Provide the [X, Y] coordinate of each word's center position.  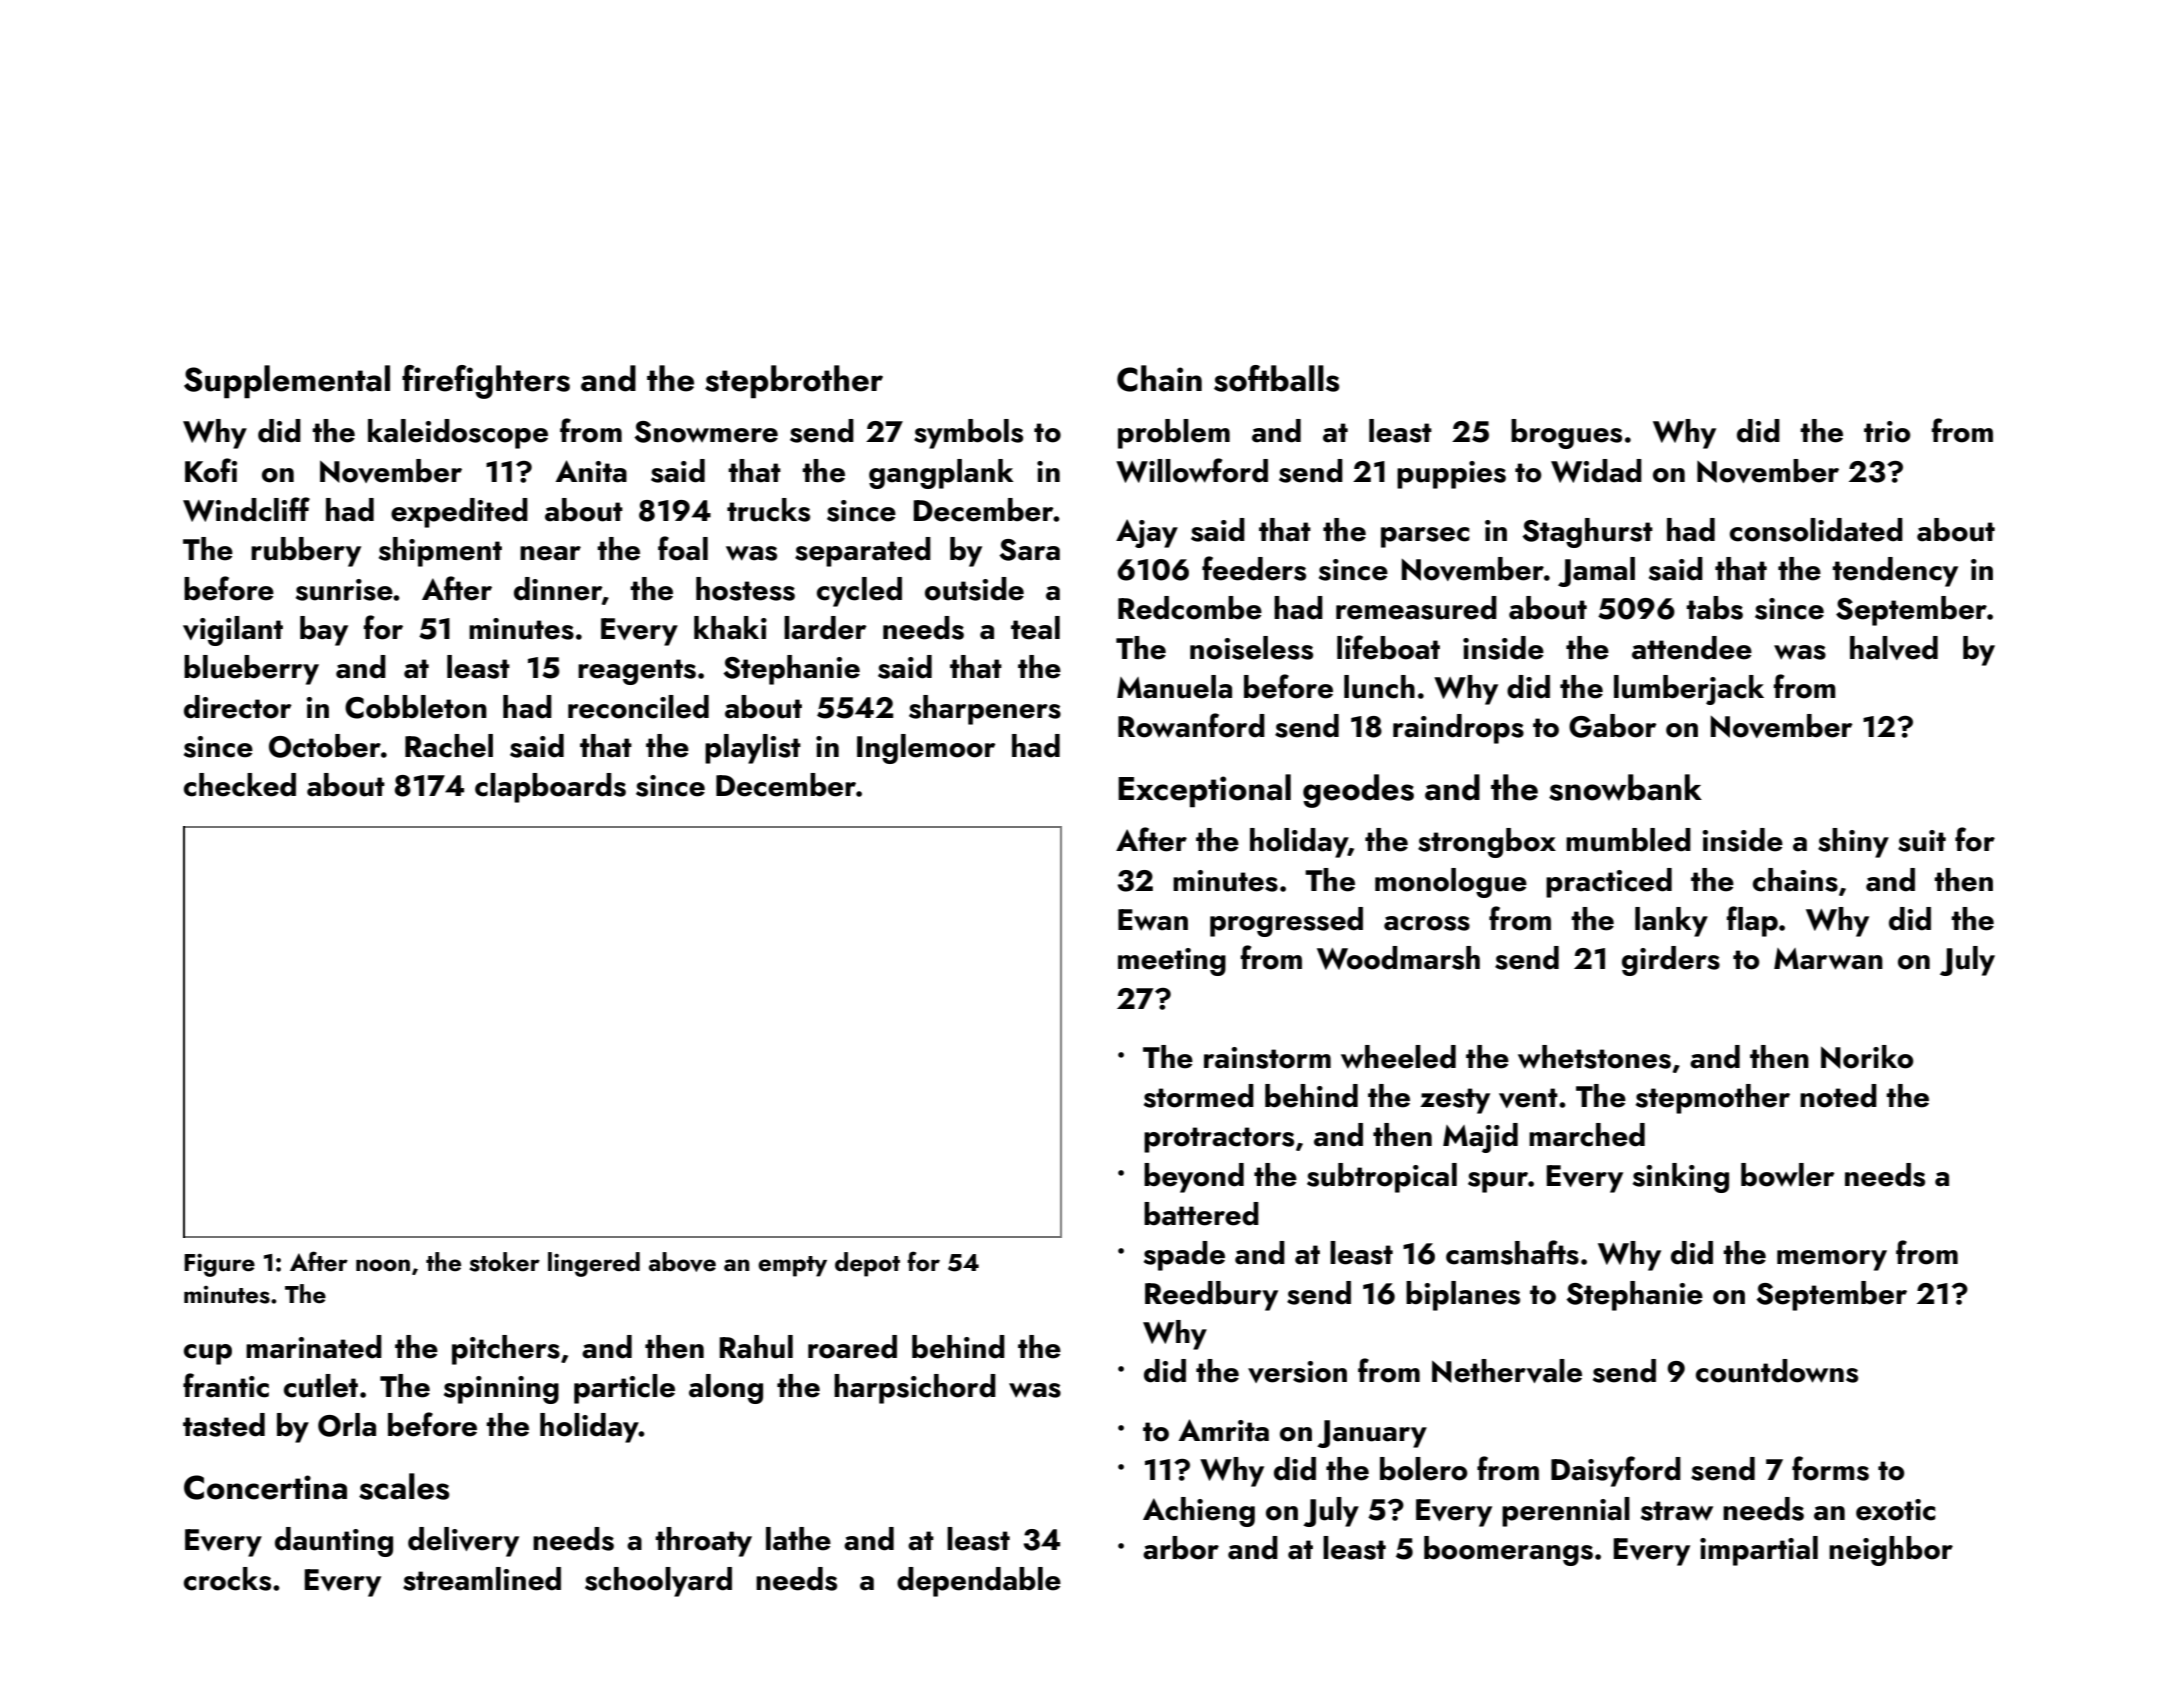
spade [1184, 1256]
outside [974, 589]
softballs [1277, 378]
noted [1838, 1096]
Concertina [265, 1487]
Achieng [1199, 1512]
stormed [1199, 1096]
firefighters [486, 382]
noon [383, 1265]
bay [324, 631]
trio [1887, 432]
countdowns [1777, 1371]
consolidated [1816, 530]
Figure [219, 1265]
